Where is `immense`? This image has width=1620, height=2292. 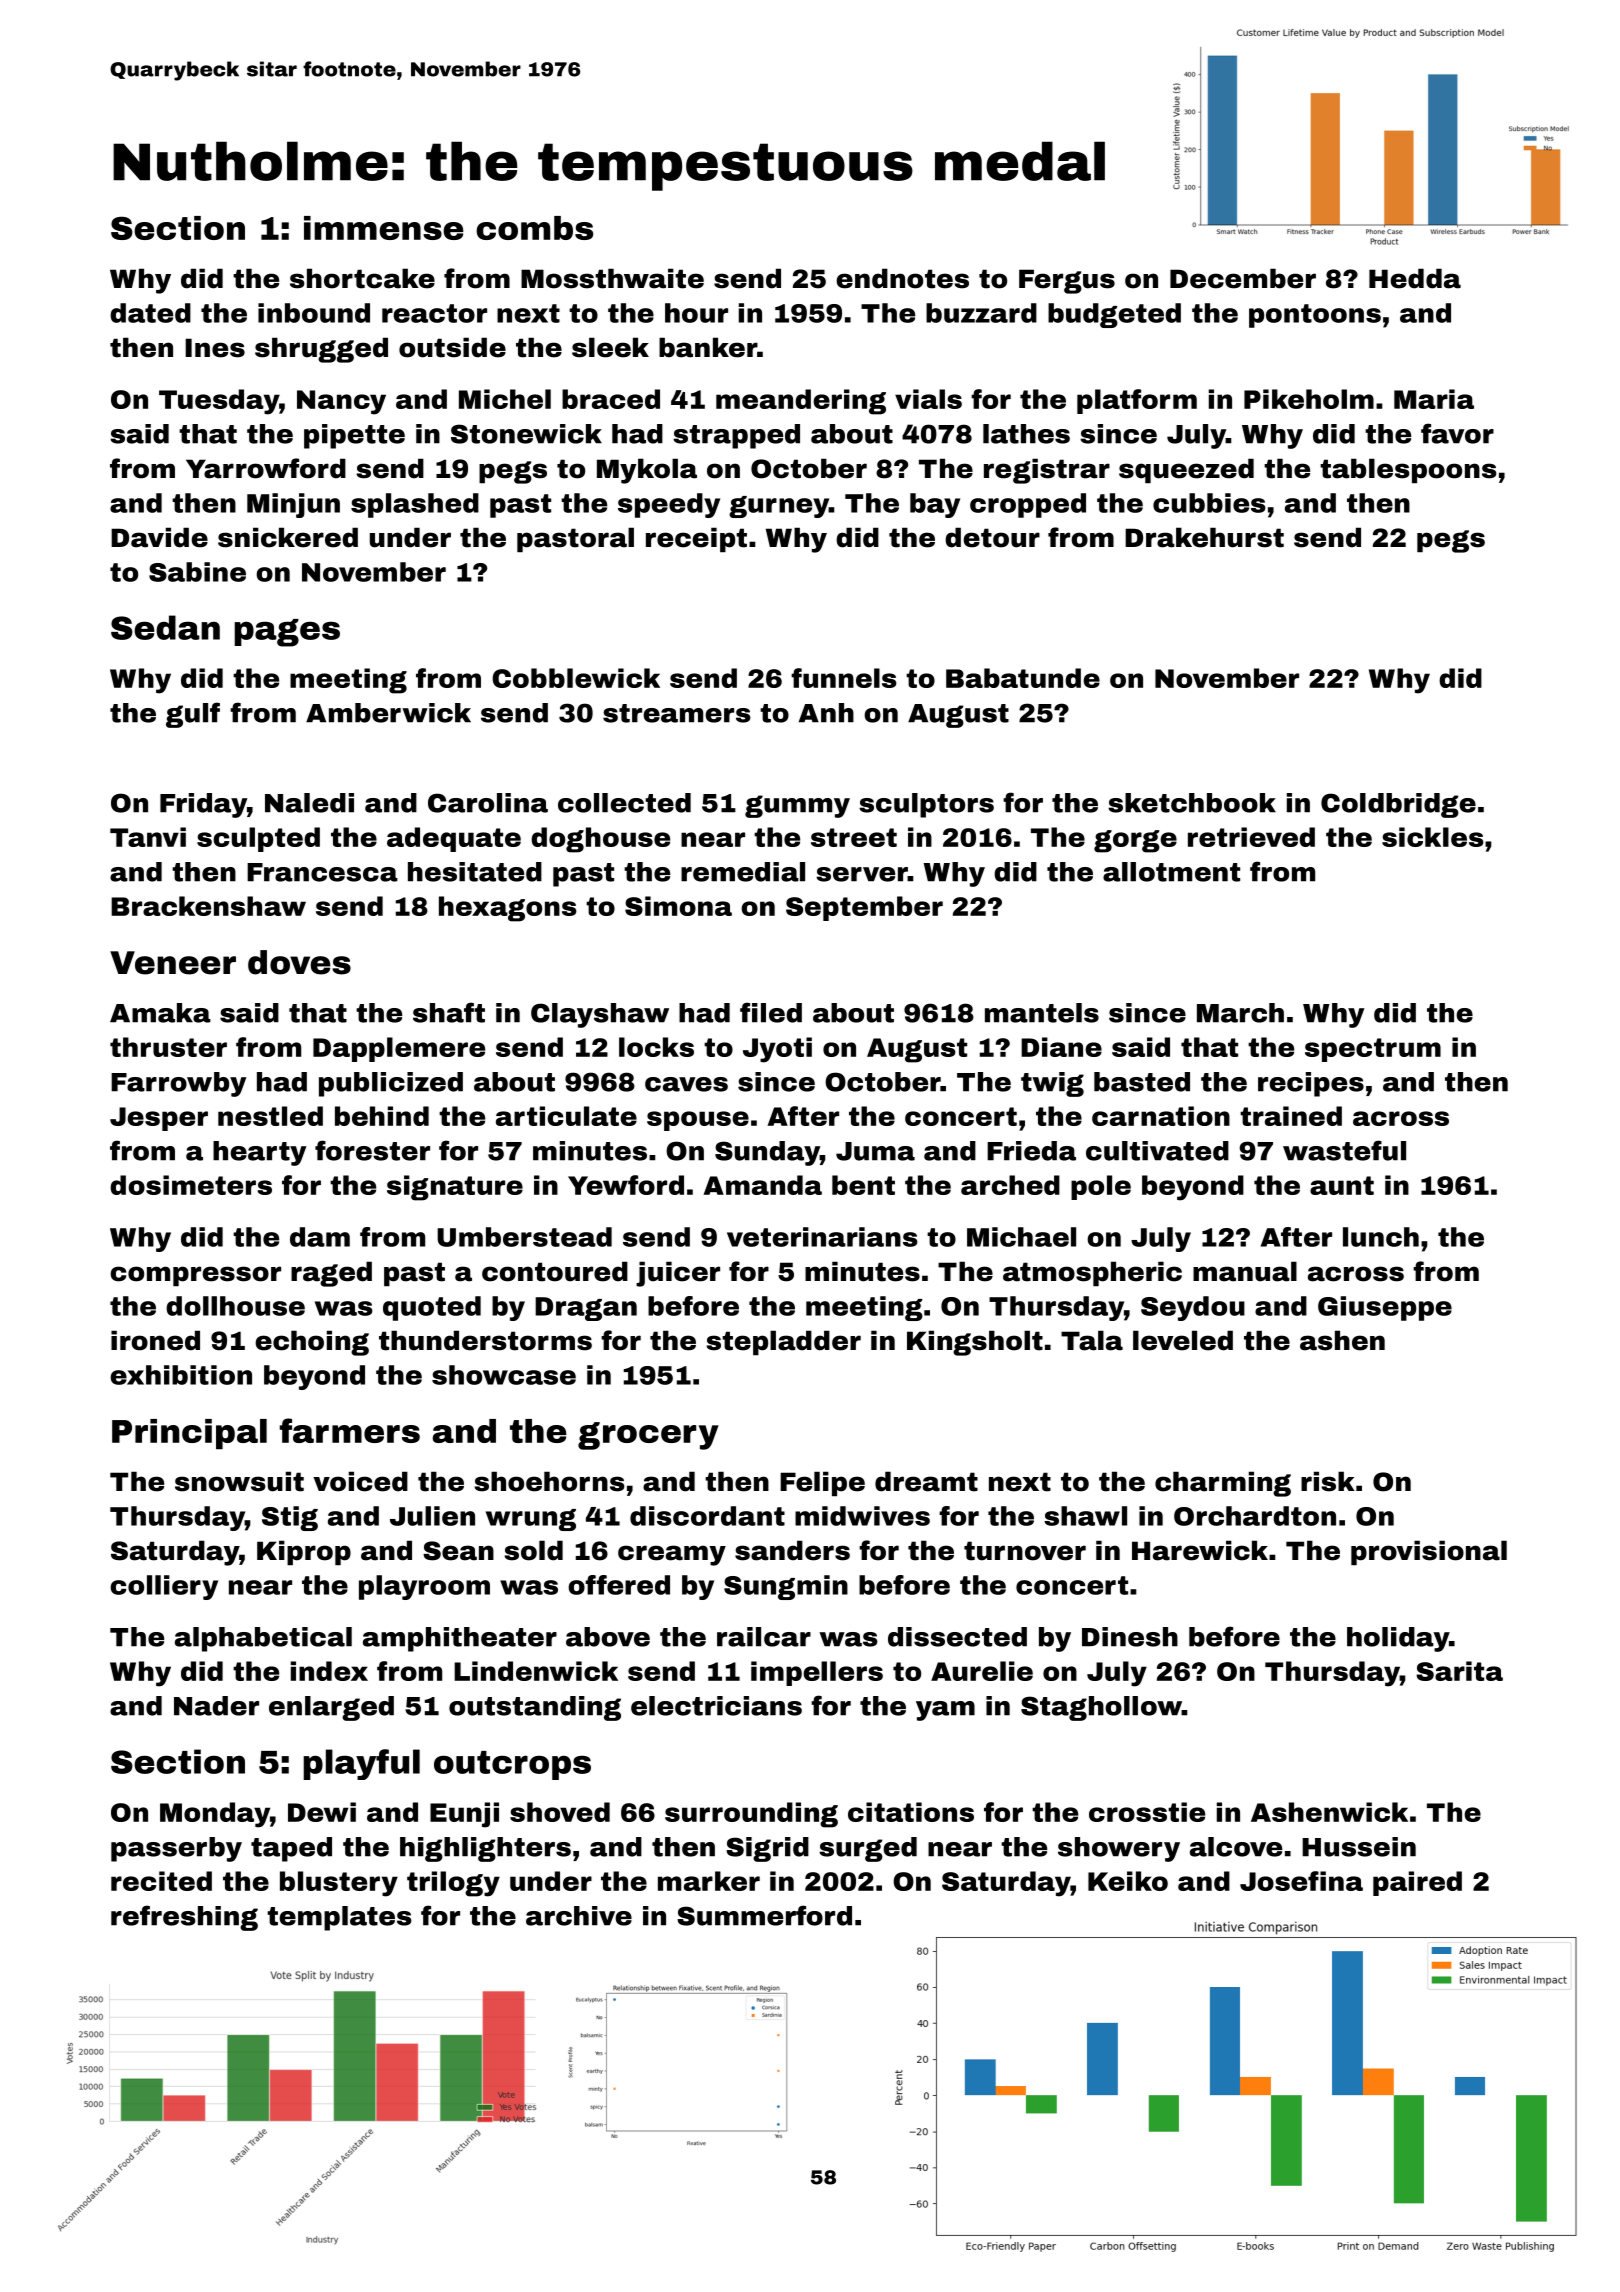
immense is located at coordinates (384, 228).
